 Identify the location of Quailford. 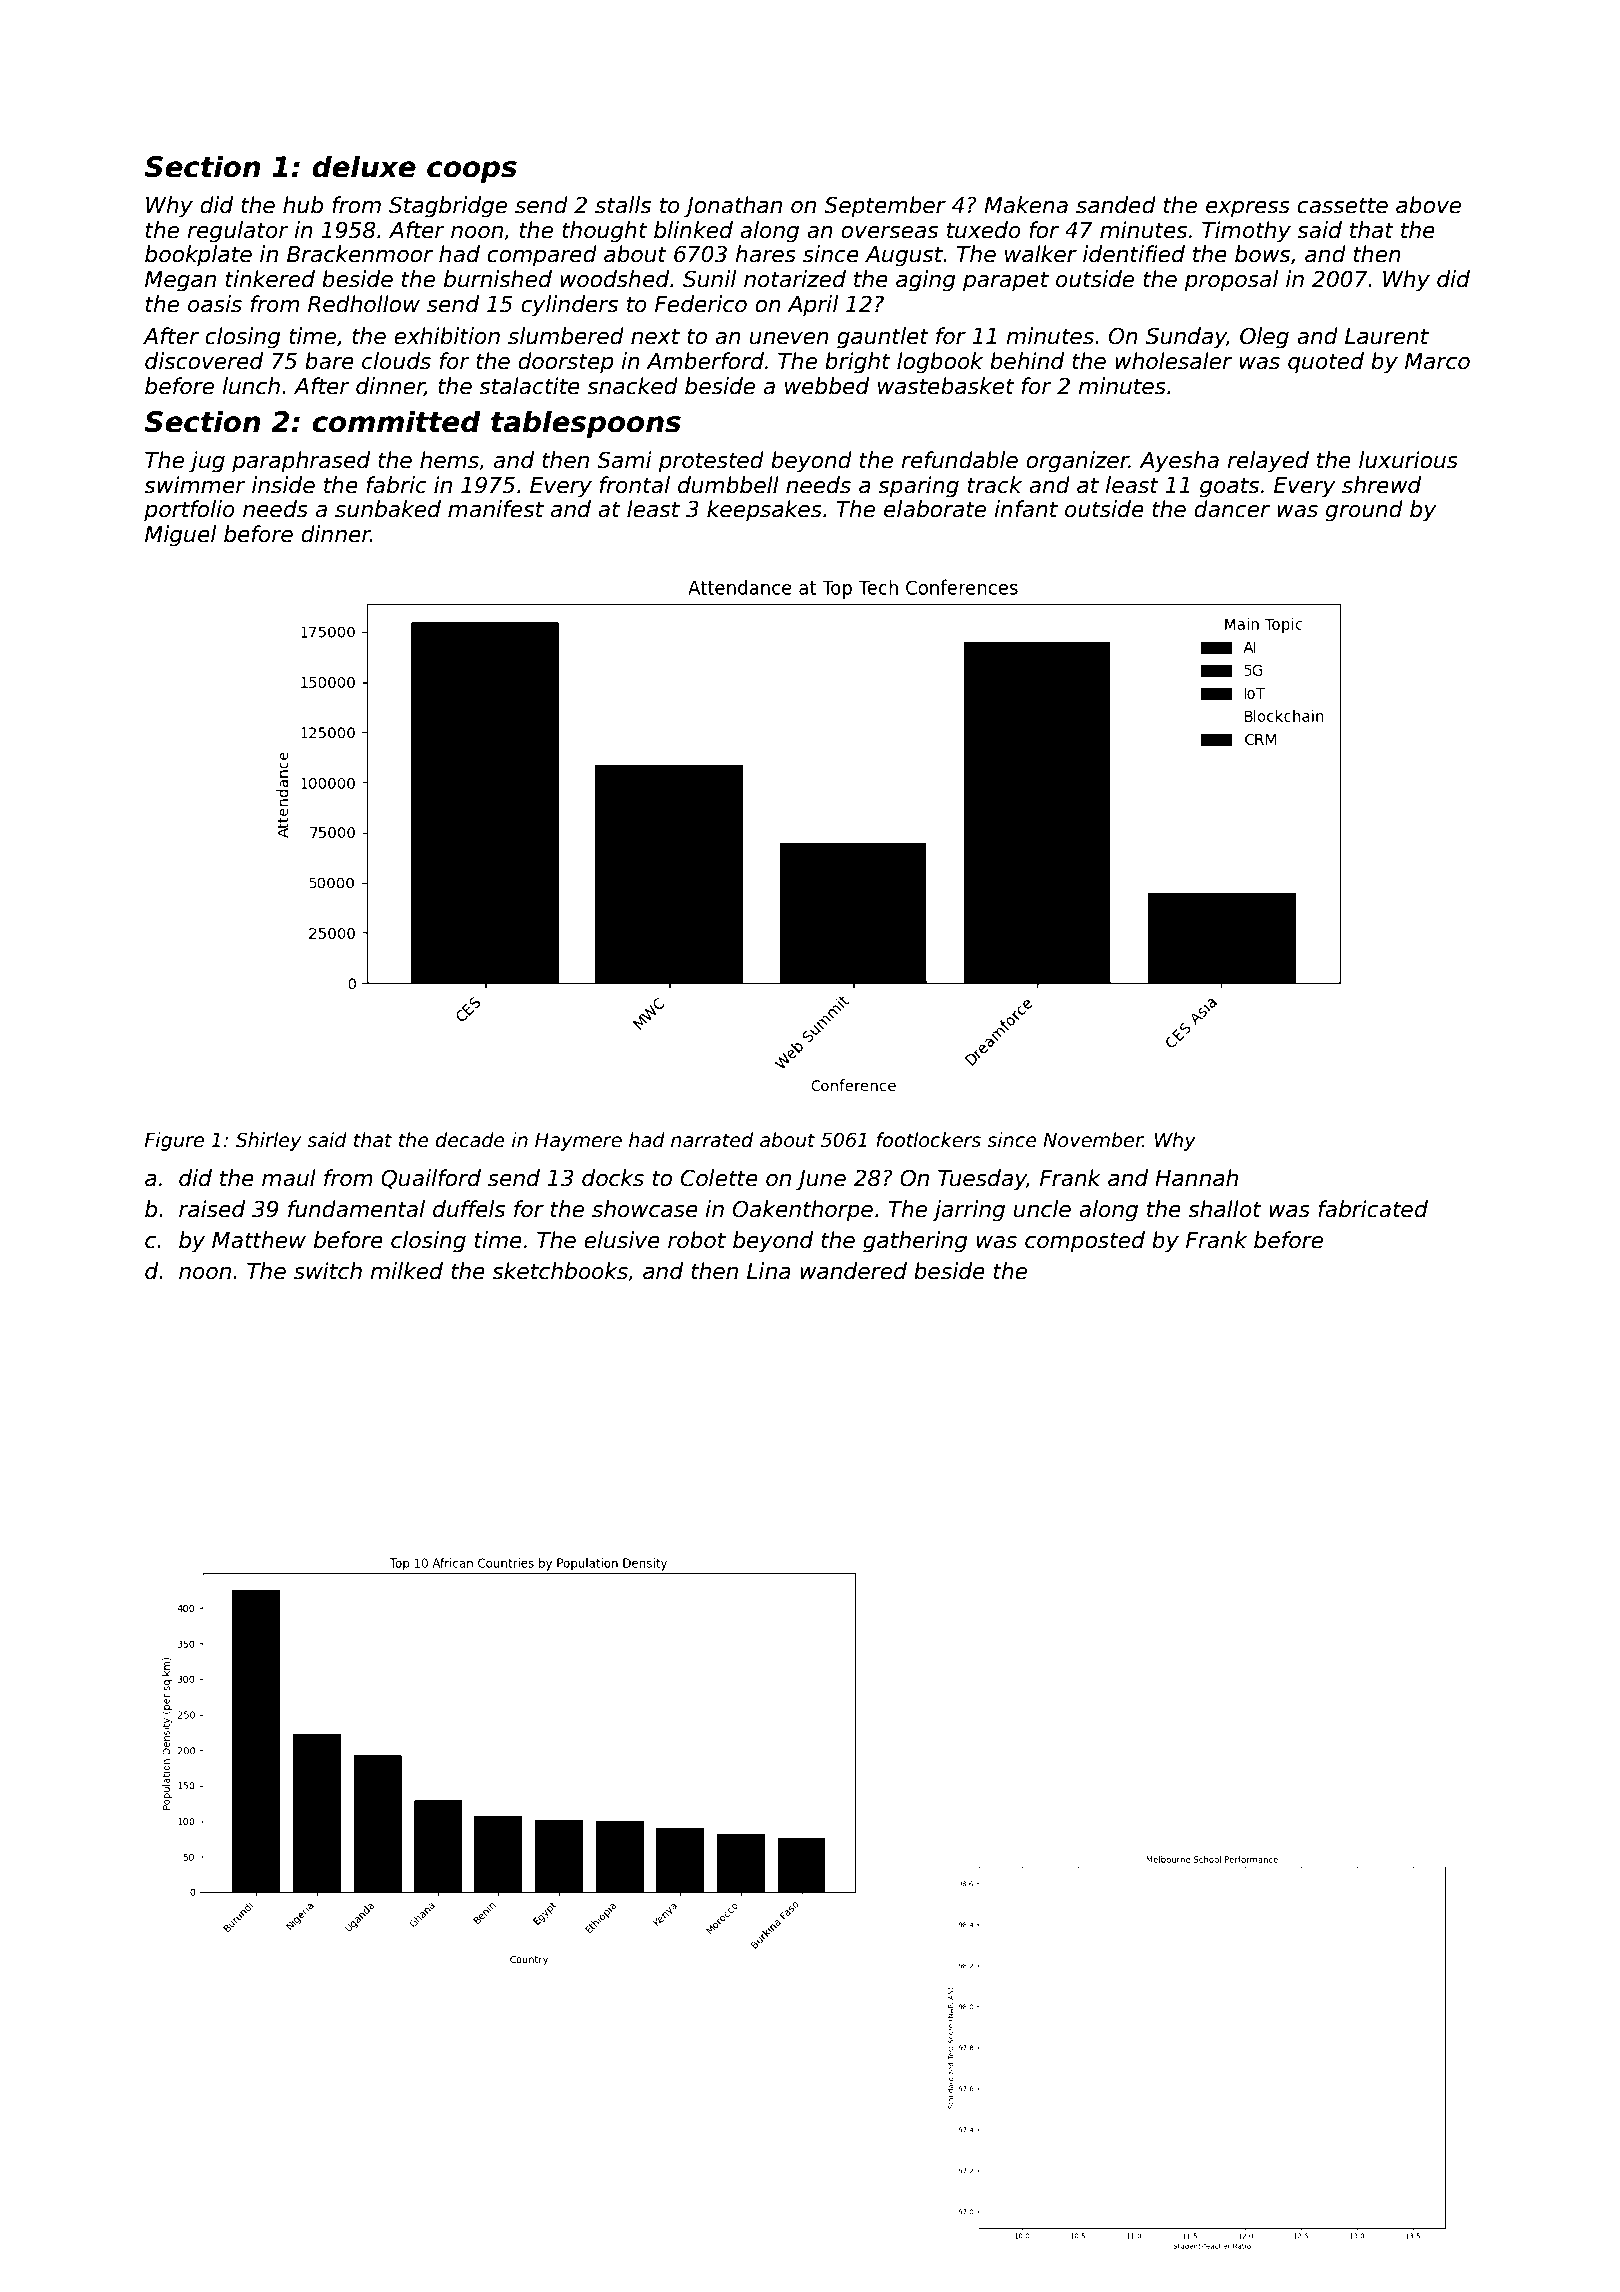
(431, 1179).
